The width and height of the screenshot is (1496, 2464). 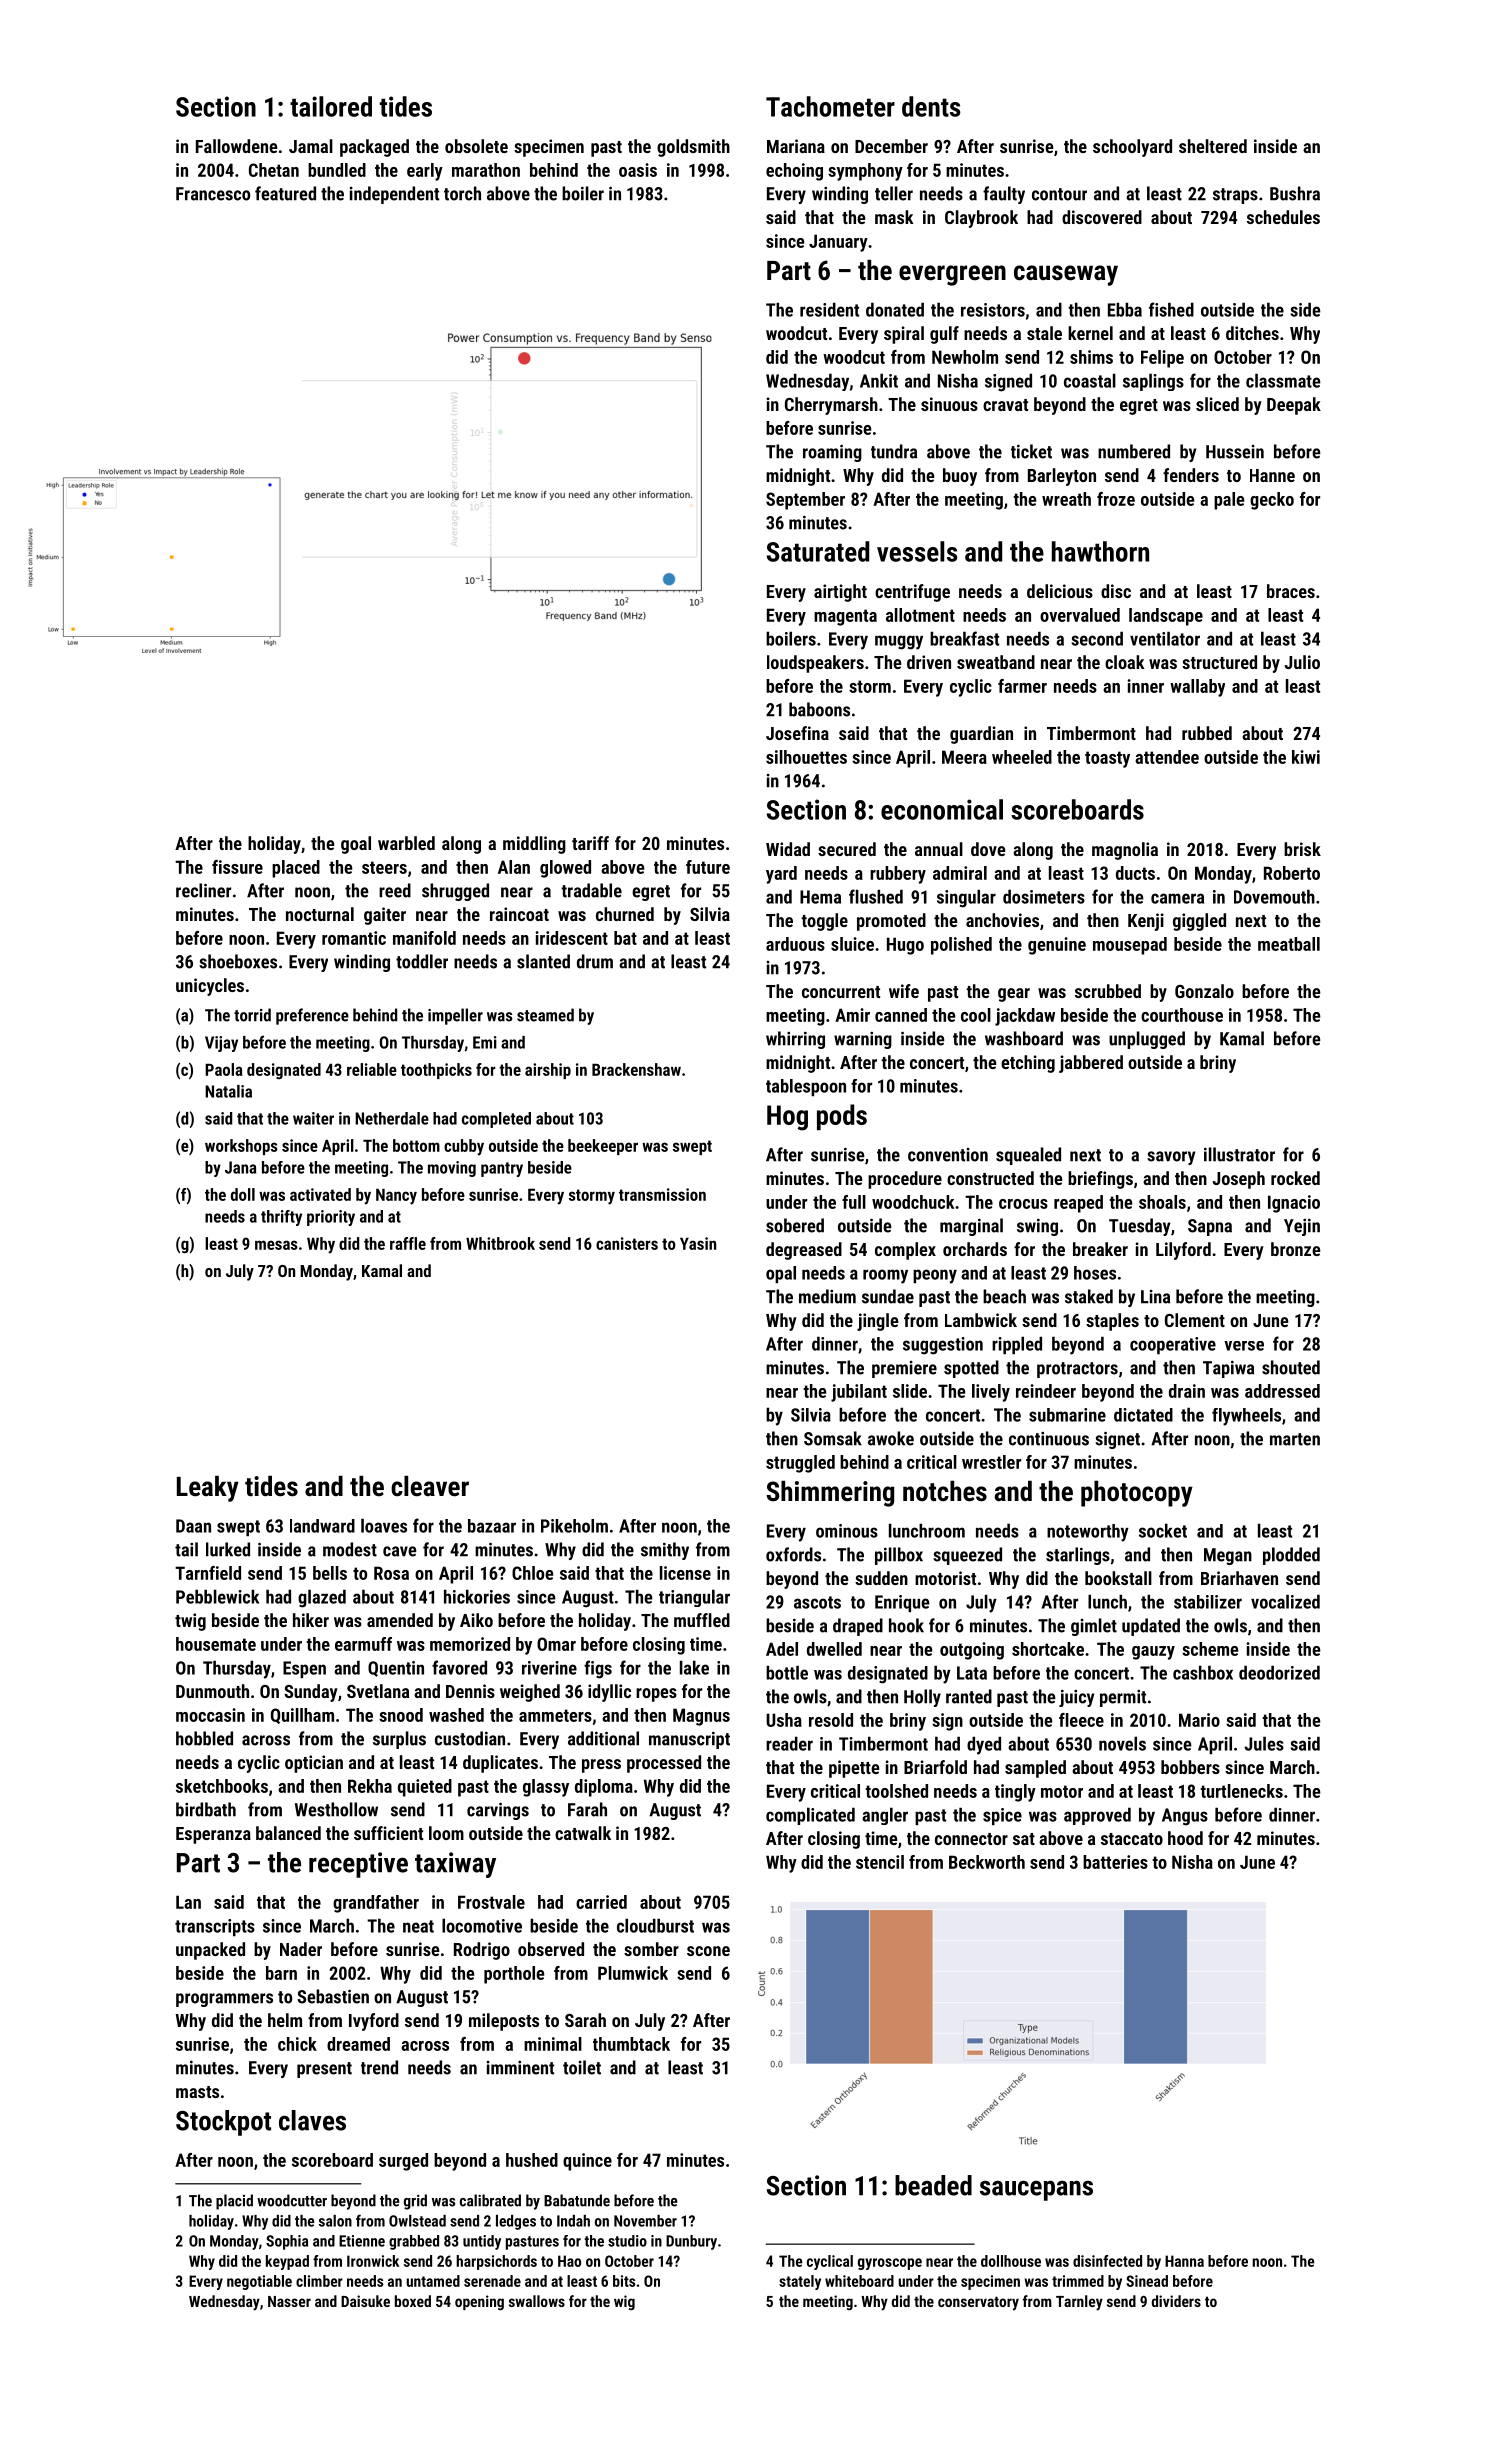 What do you see at coordinates (234, 2202) in the screenshot?
I see `placid` at bounding box center [234, 2202].
